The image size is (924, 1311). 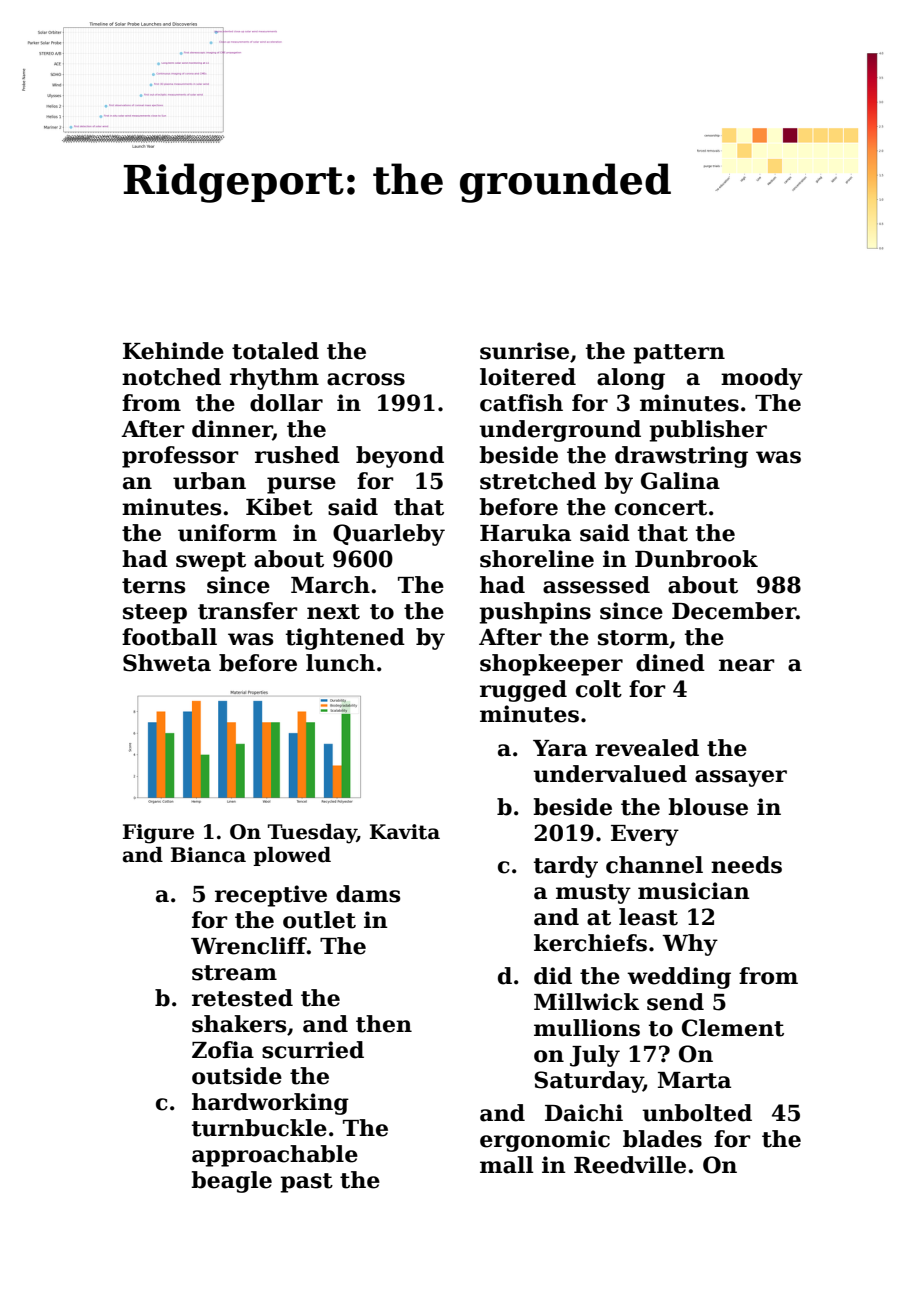 I want to click on Kehinde, so click(x=173, y=351).
